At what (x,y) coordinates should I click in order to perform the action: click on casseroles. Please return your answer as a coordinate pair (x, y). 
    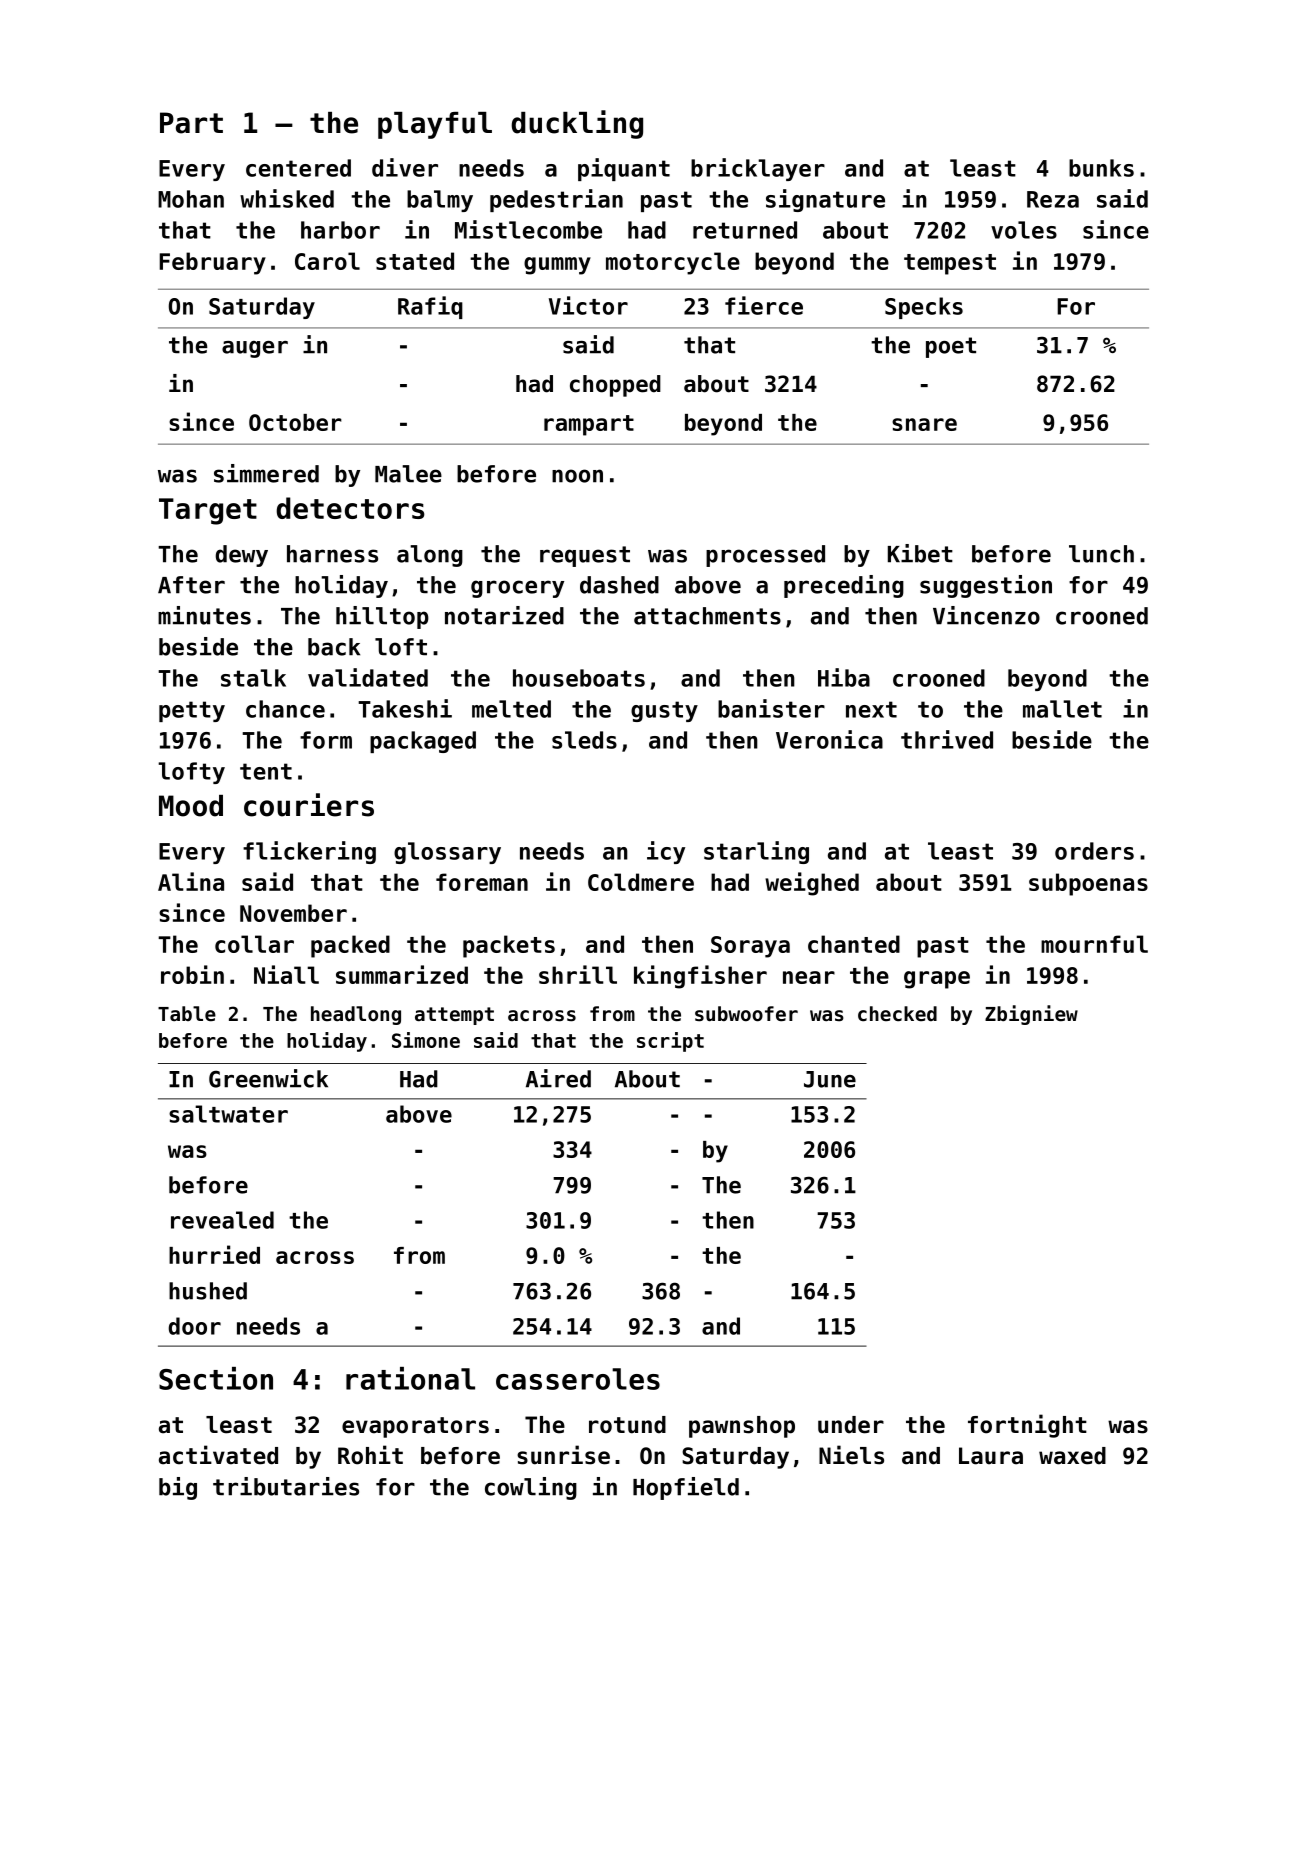
    Looking at the image, I should click on (578, 1379).
